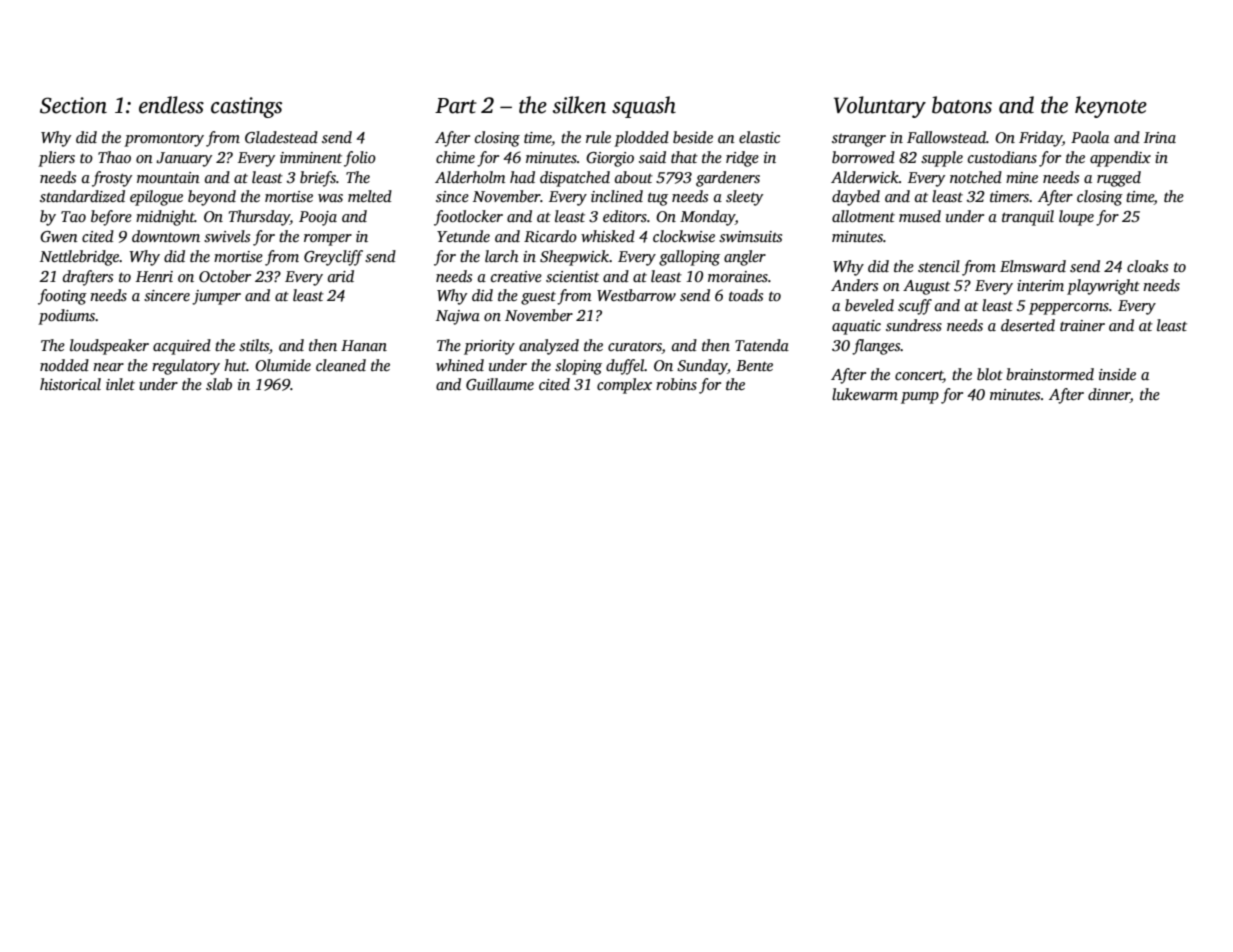 The width and height of the image is (1233, 952). What do you see at coordinates (70, 384) in the image?
I see `historical` at bounding box center [70, 384].
